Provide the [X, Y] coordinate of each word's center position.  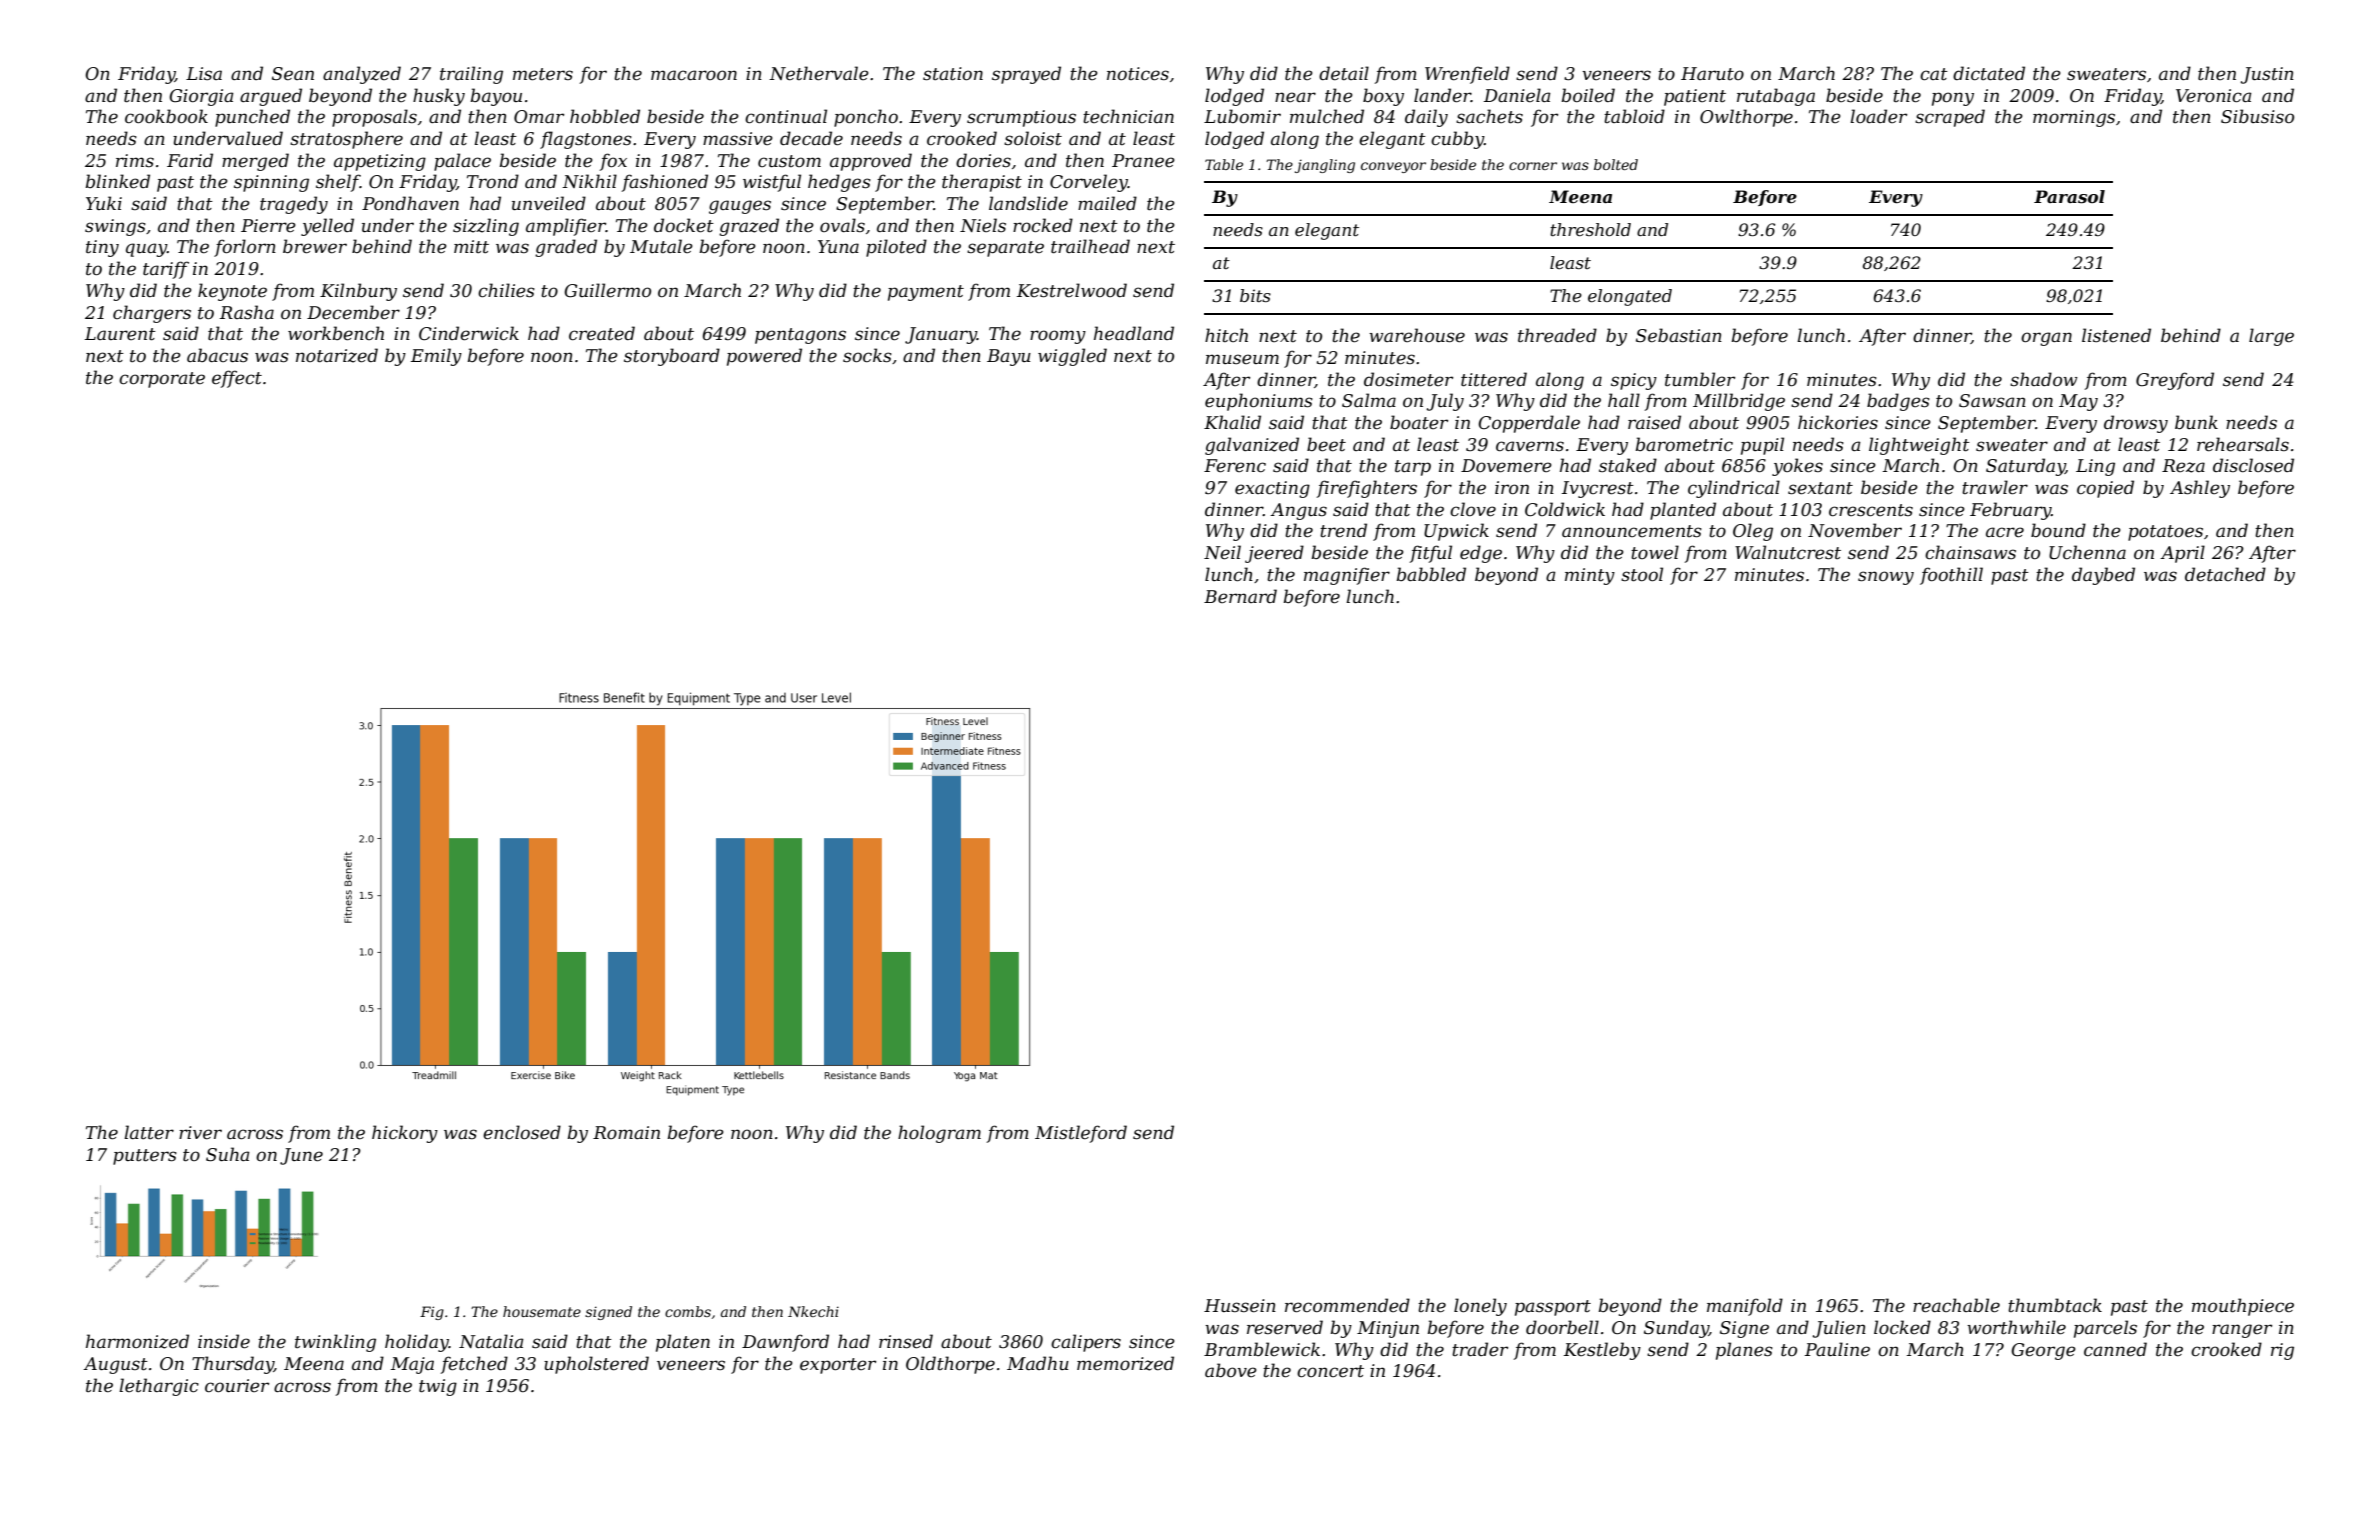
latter [149, 1132]
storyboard [672, 357]
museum [1242, 359]
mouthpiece [2243, 1307]
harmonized [137, 1341]
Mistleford [1081, 1134]
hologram [939, 1134]
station [953, 74]
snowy [1886, 578]
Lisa [204, 73]
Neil [1222, 552]
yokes [1797, 467]
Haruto [1712, 73]
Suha [228, 1154]
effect [237, 379]
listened [2116, 335]
